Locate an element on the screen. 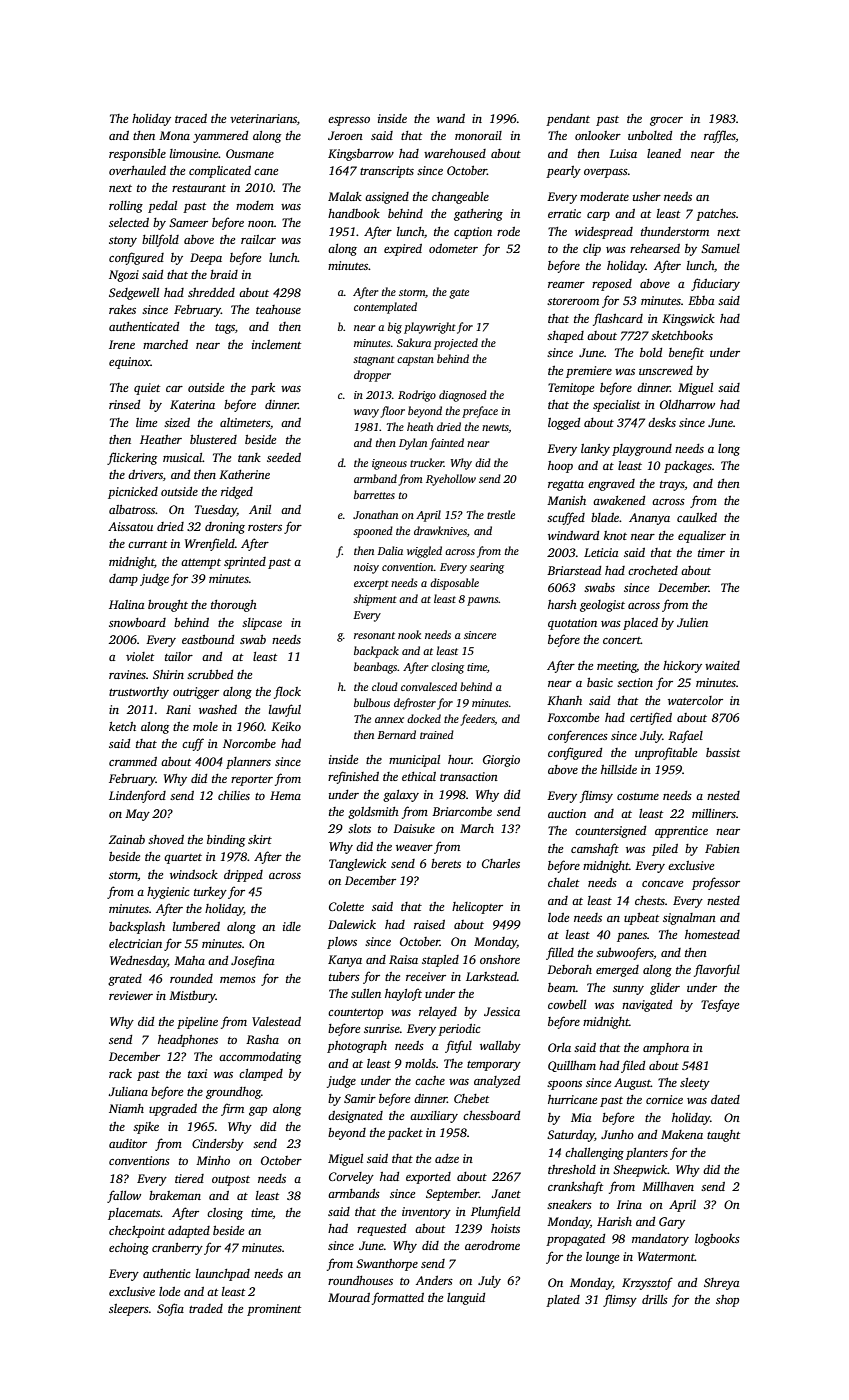  Ebba is located at coordinates (701, 300).
